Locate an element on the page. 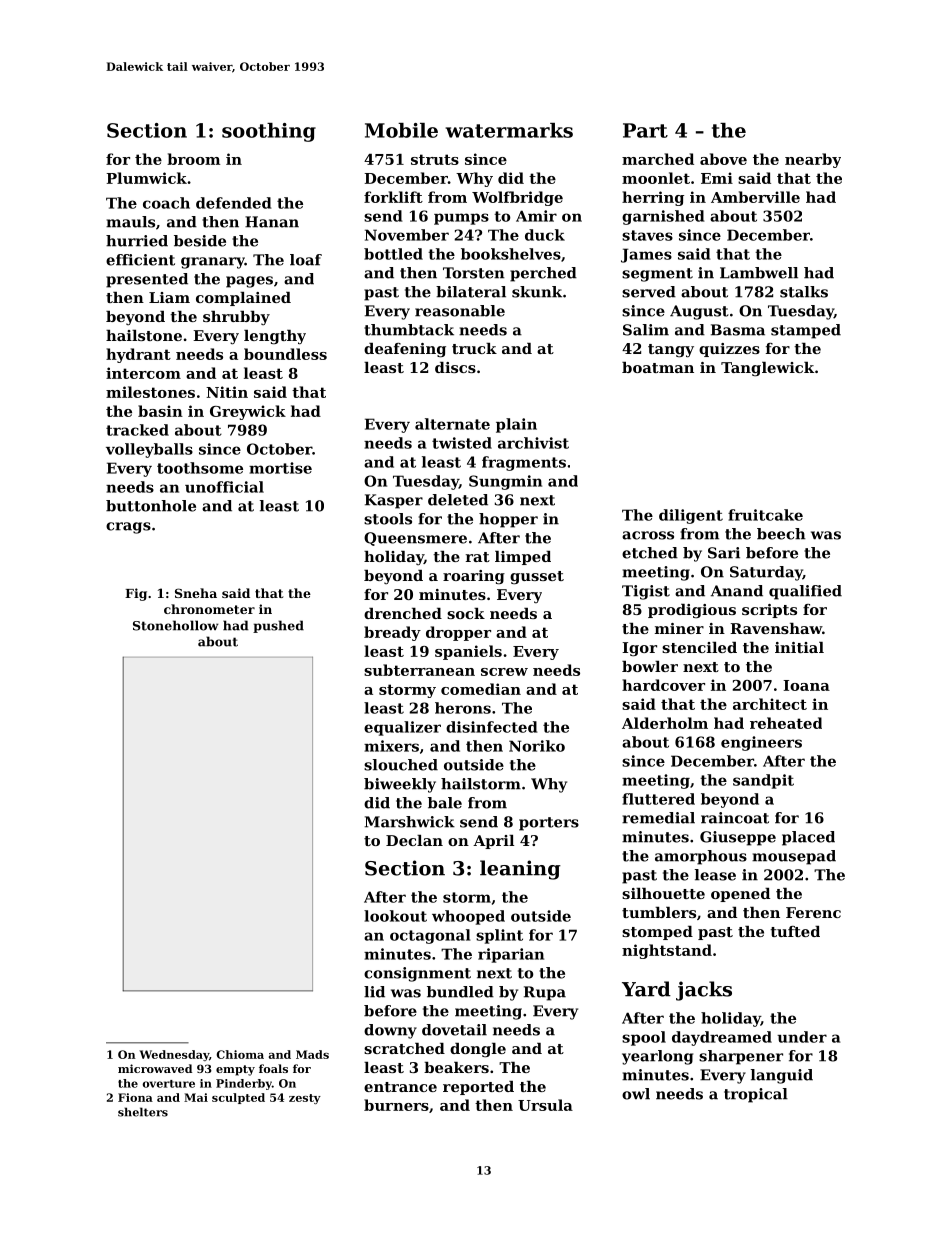 The height and width of the image is (1233, 952). forklift is located at coordinates (393, 197).
